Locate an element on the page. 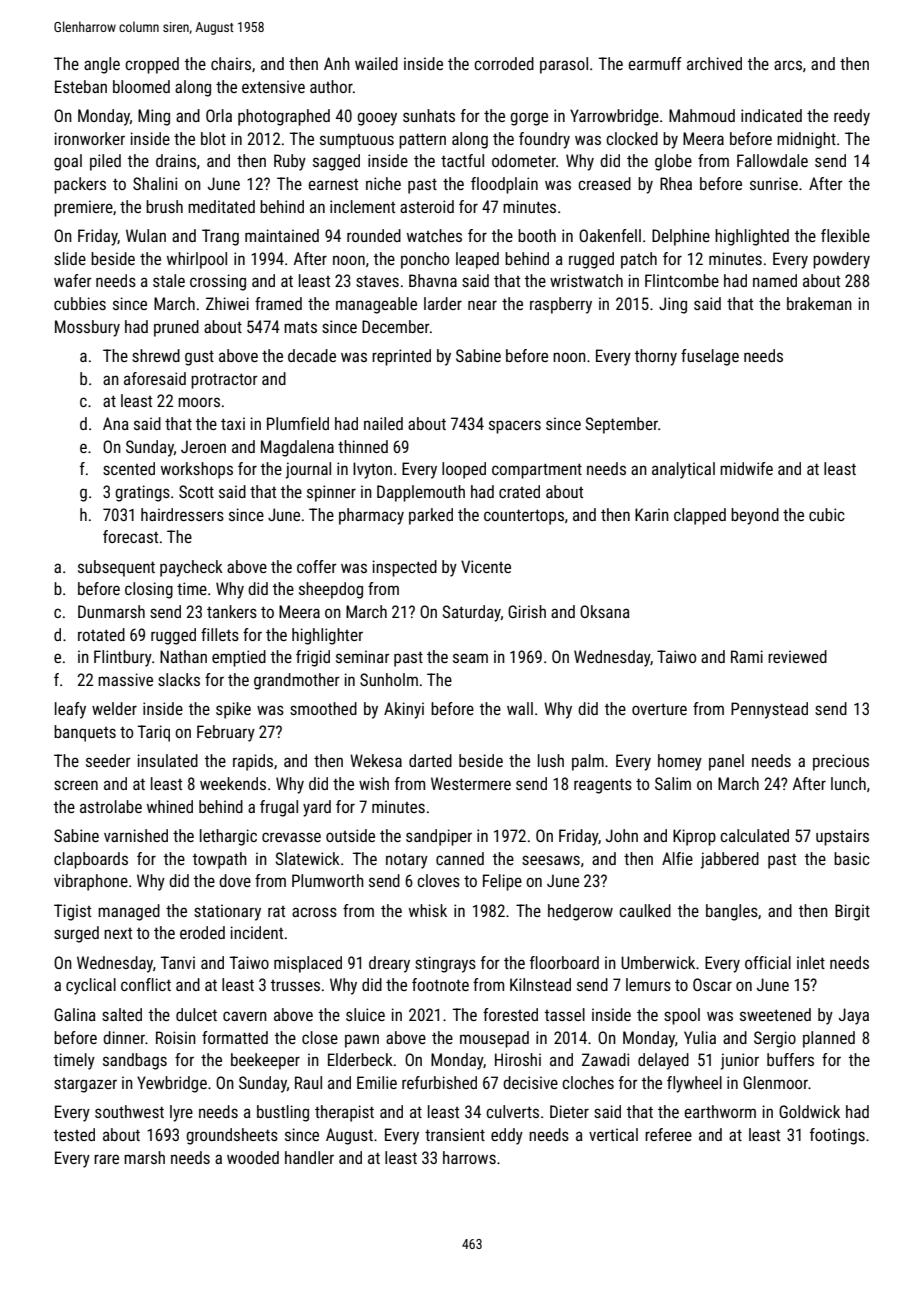  powdery is located at coordinates (841, 260).
